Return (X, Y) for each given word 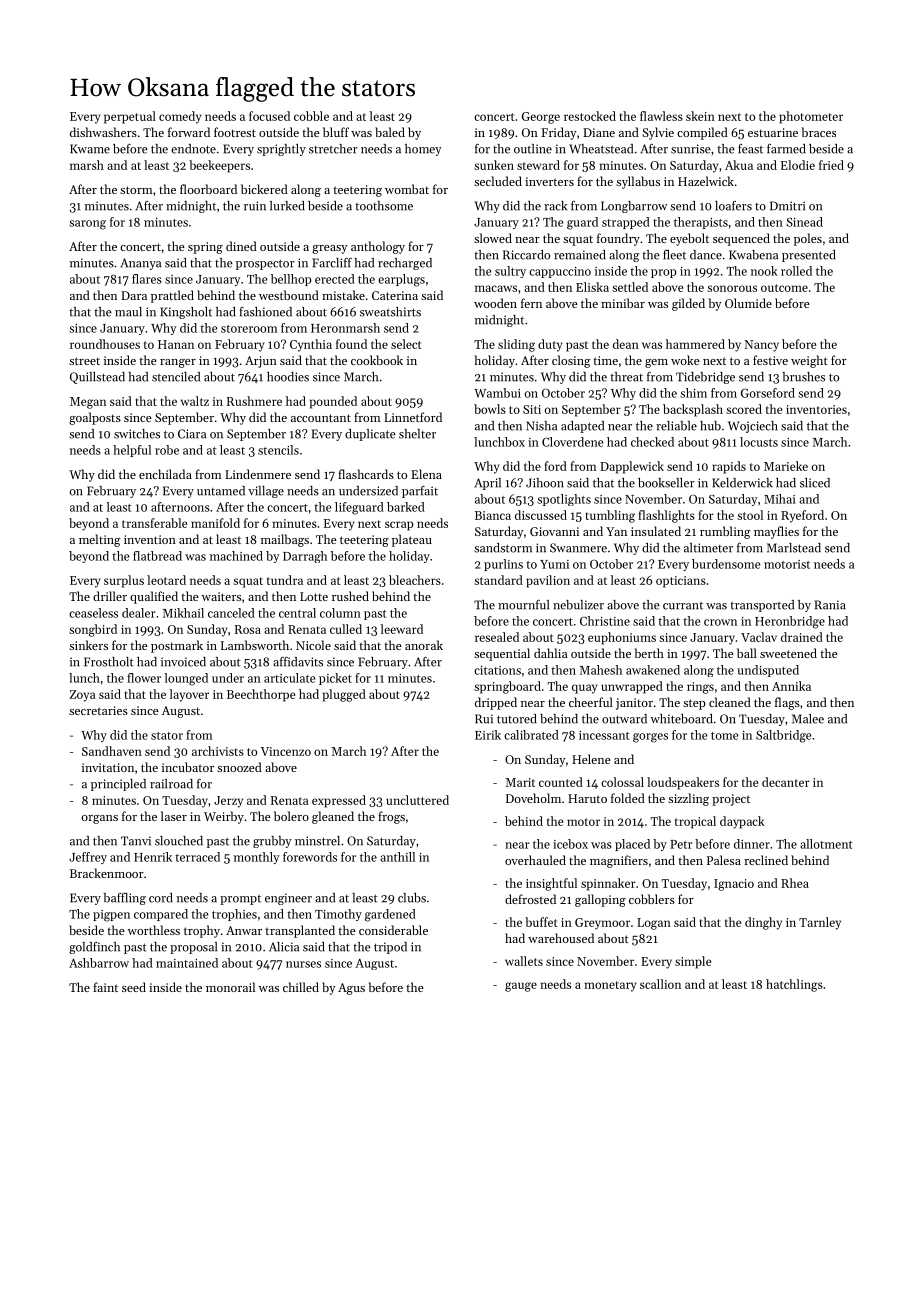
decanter (786, 782)
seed (134, 987)
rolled (796, 271)
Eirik (488, 735)
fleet (674, 255)
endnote (193, 149)
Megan (88, 403)
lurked (287, 206)
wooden (495, 303)
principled (118, 785)
